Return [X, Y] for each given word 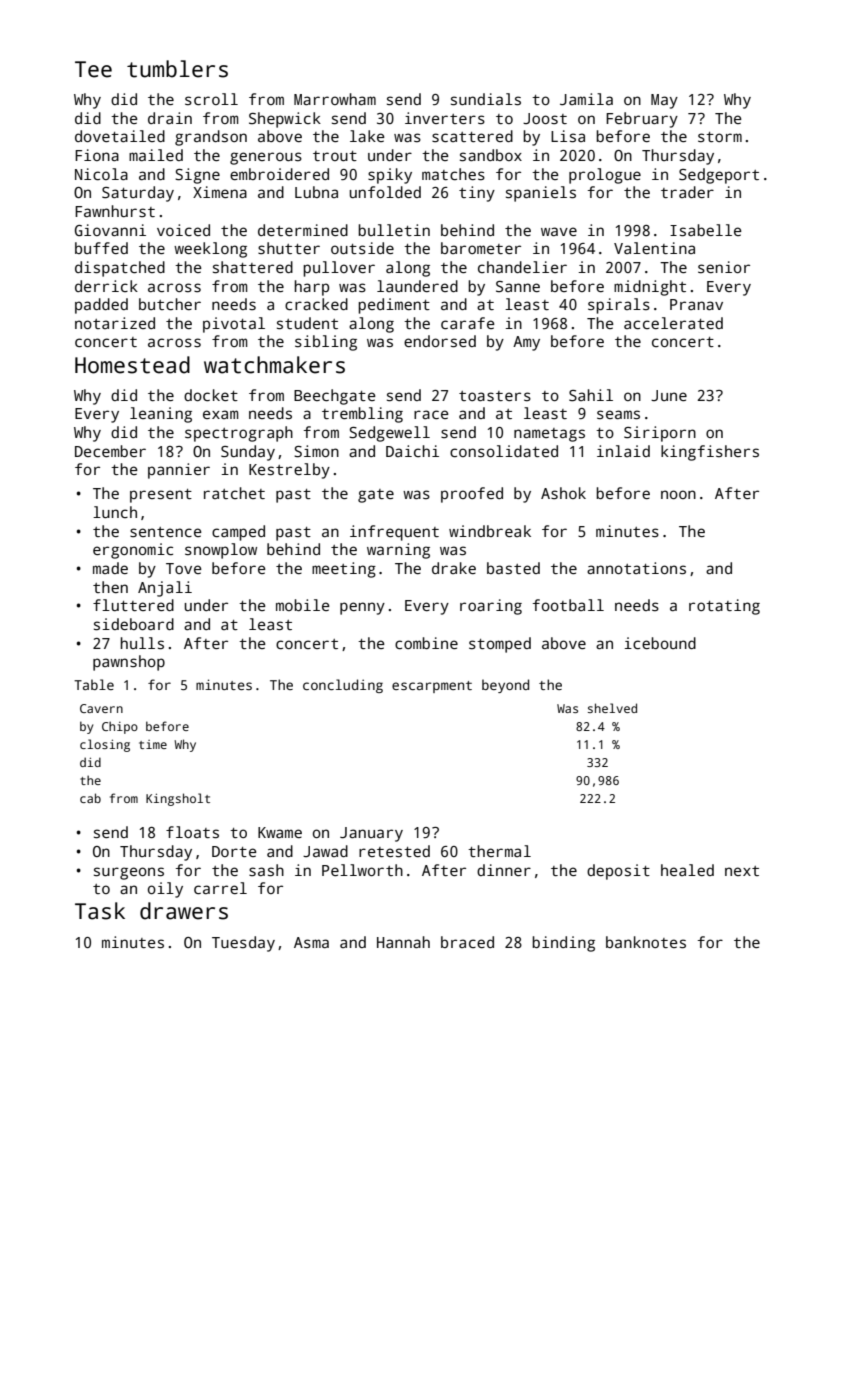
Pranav [696, 304]
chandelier [522, 267]
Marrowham [335, 99]
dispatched [120, 269]
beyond [505, 686]
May [664, 101]
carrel [220, 888]
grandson [211, 138]
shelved [612, 708]
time [153, 744]
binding [563, 944]
